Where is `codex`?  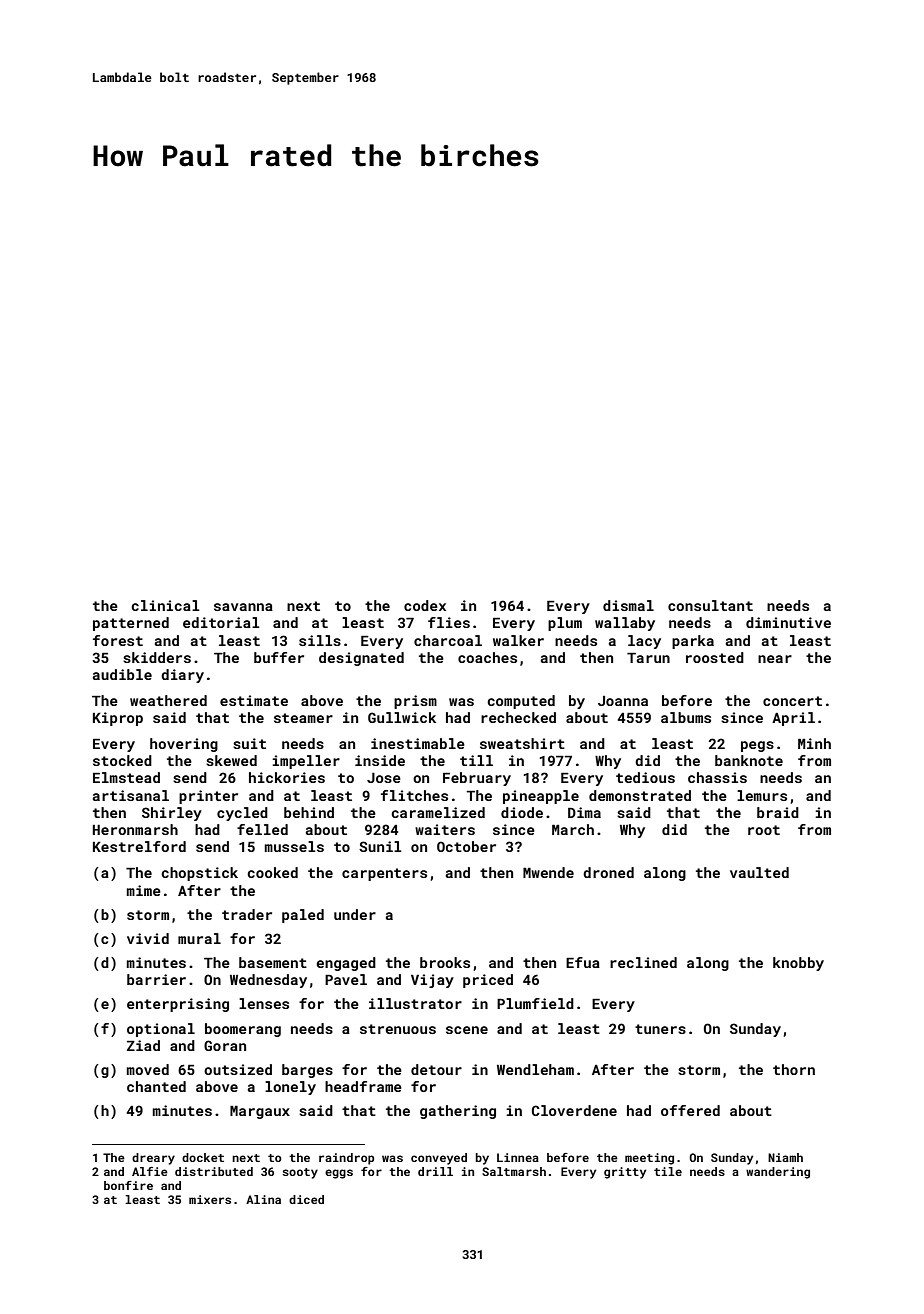
codex is located at coordinates (425, 605).
